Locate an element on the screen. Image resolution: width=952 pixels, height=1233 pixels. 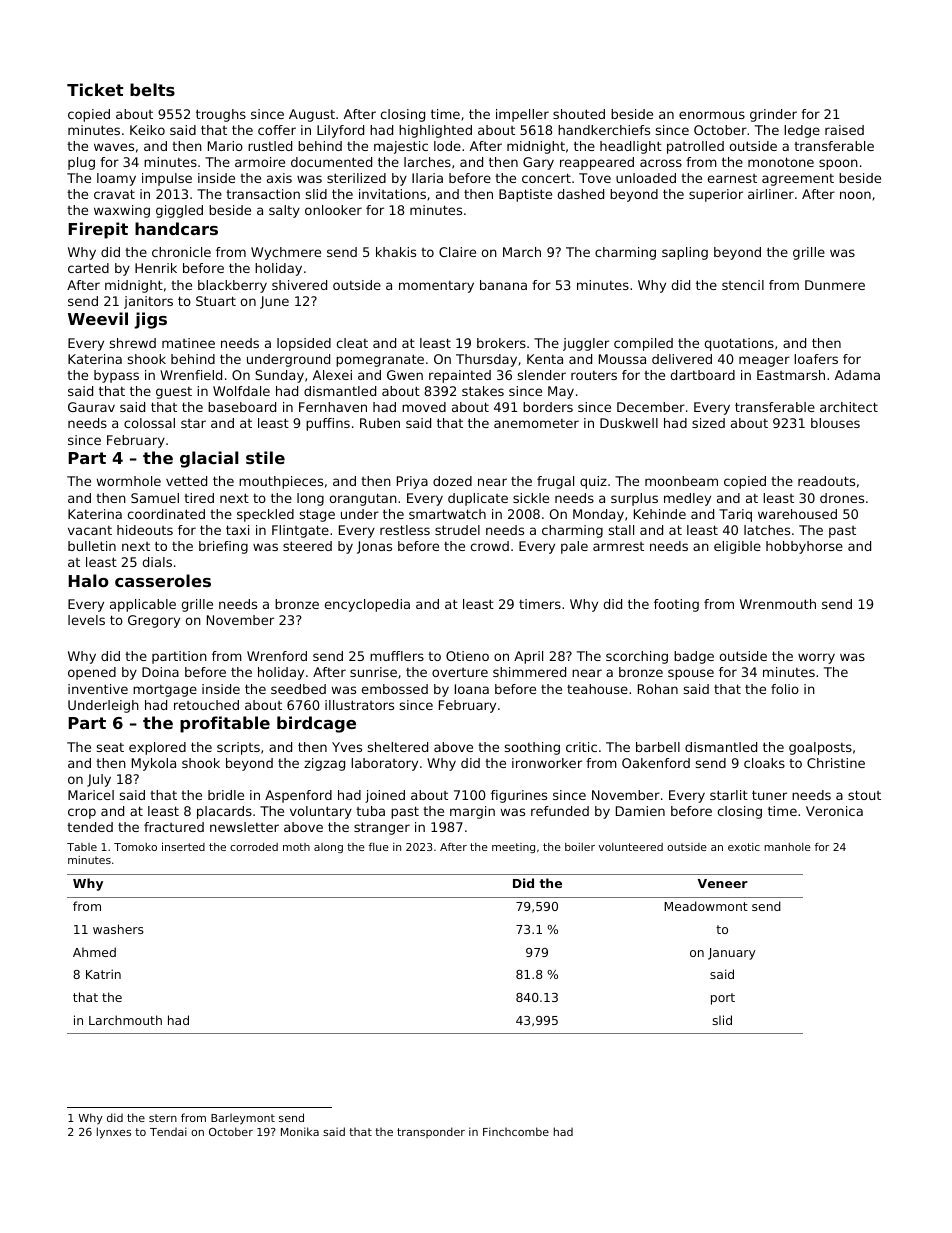
unloaded is located at coordinates (646, 178).
